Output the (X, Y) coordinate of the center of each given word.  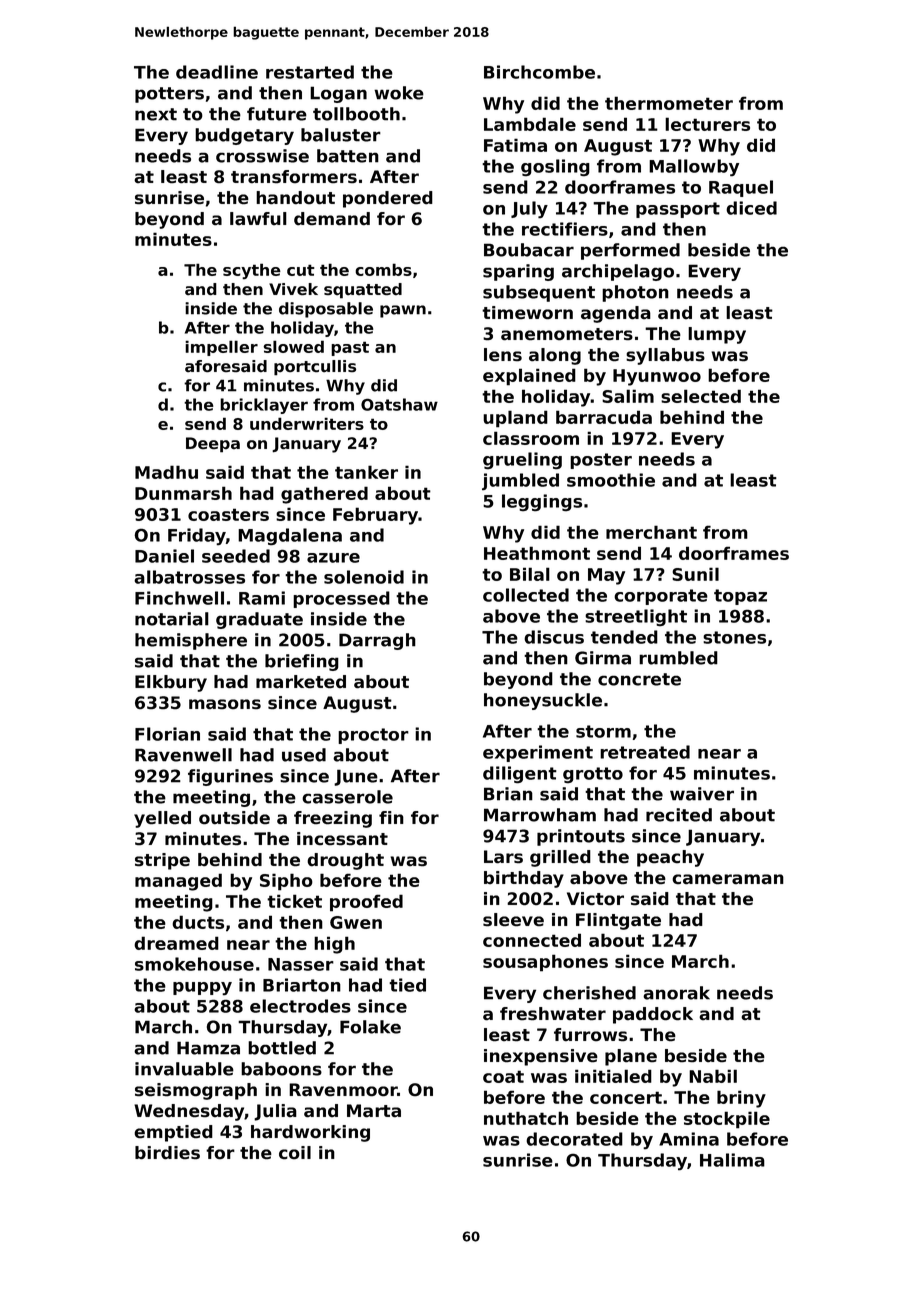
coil (295, 1153)
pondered (388, 199)
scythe (252, 271)
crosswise (262, 156)
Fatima (515, 145)
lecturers (707, 124)
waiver (702, 794)
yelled (162, 819)
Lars (503, 857)
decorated (574, 1139)
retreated (645, 752)
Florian (167, 734)
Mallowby (694, 167)
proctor (373, 736)
